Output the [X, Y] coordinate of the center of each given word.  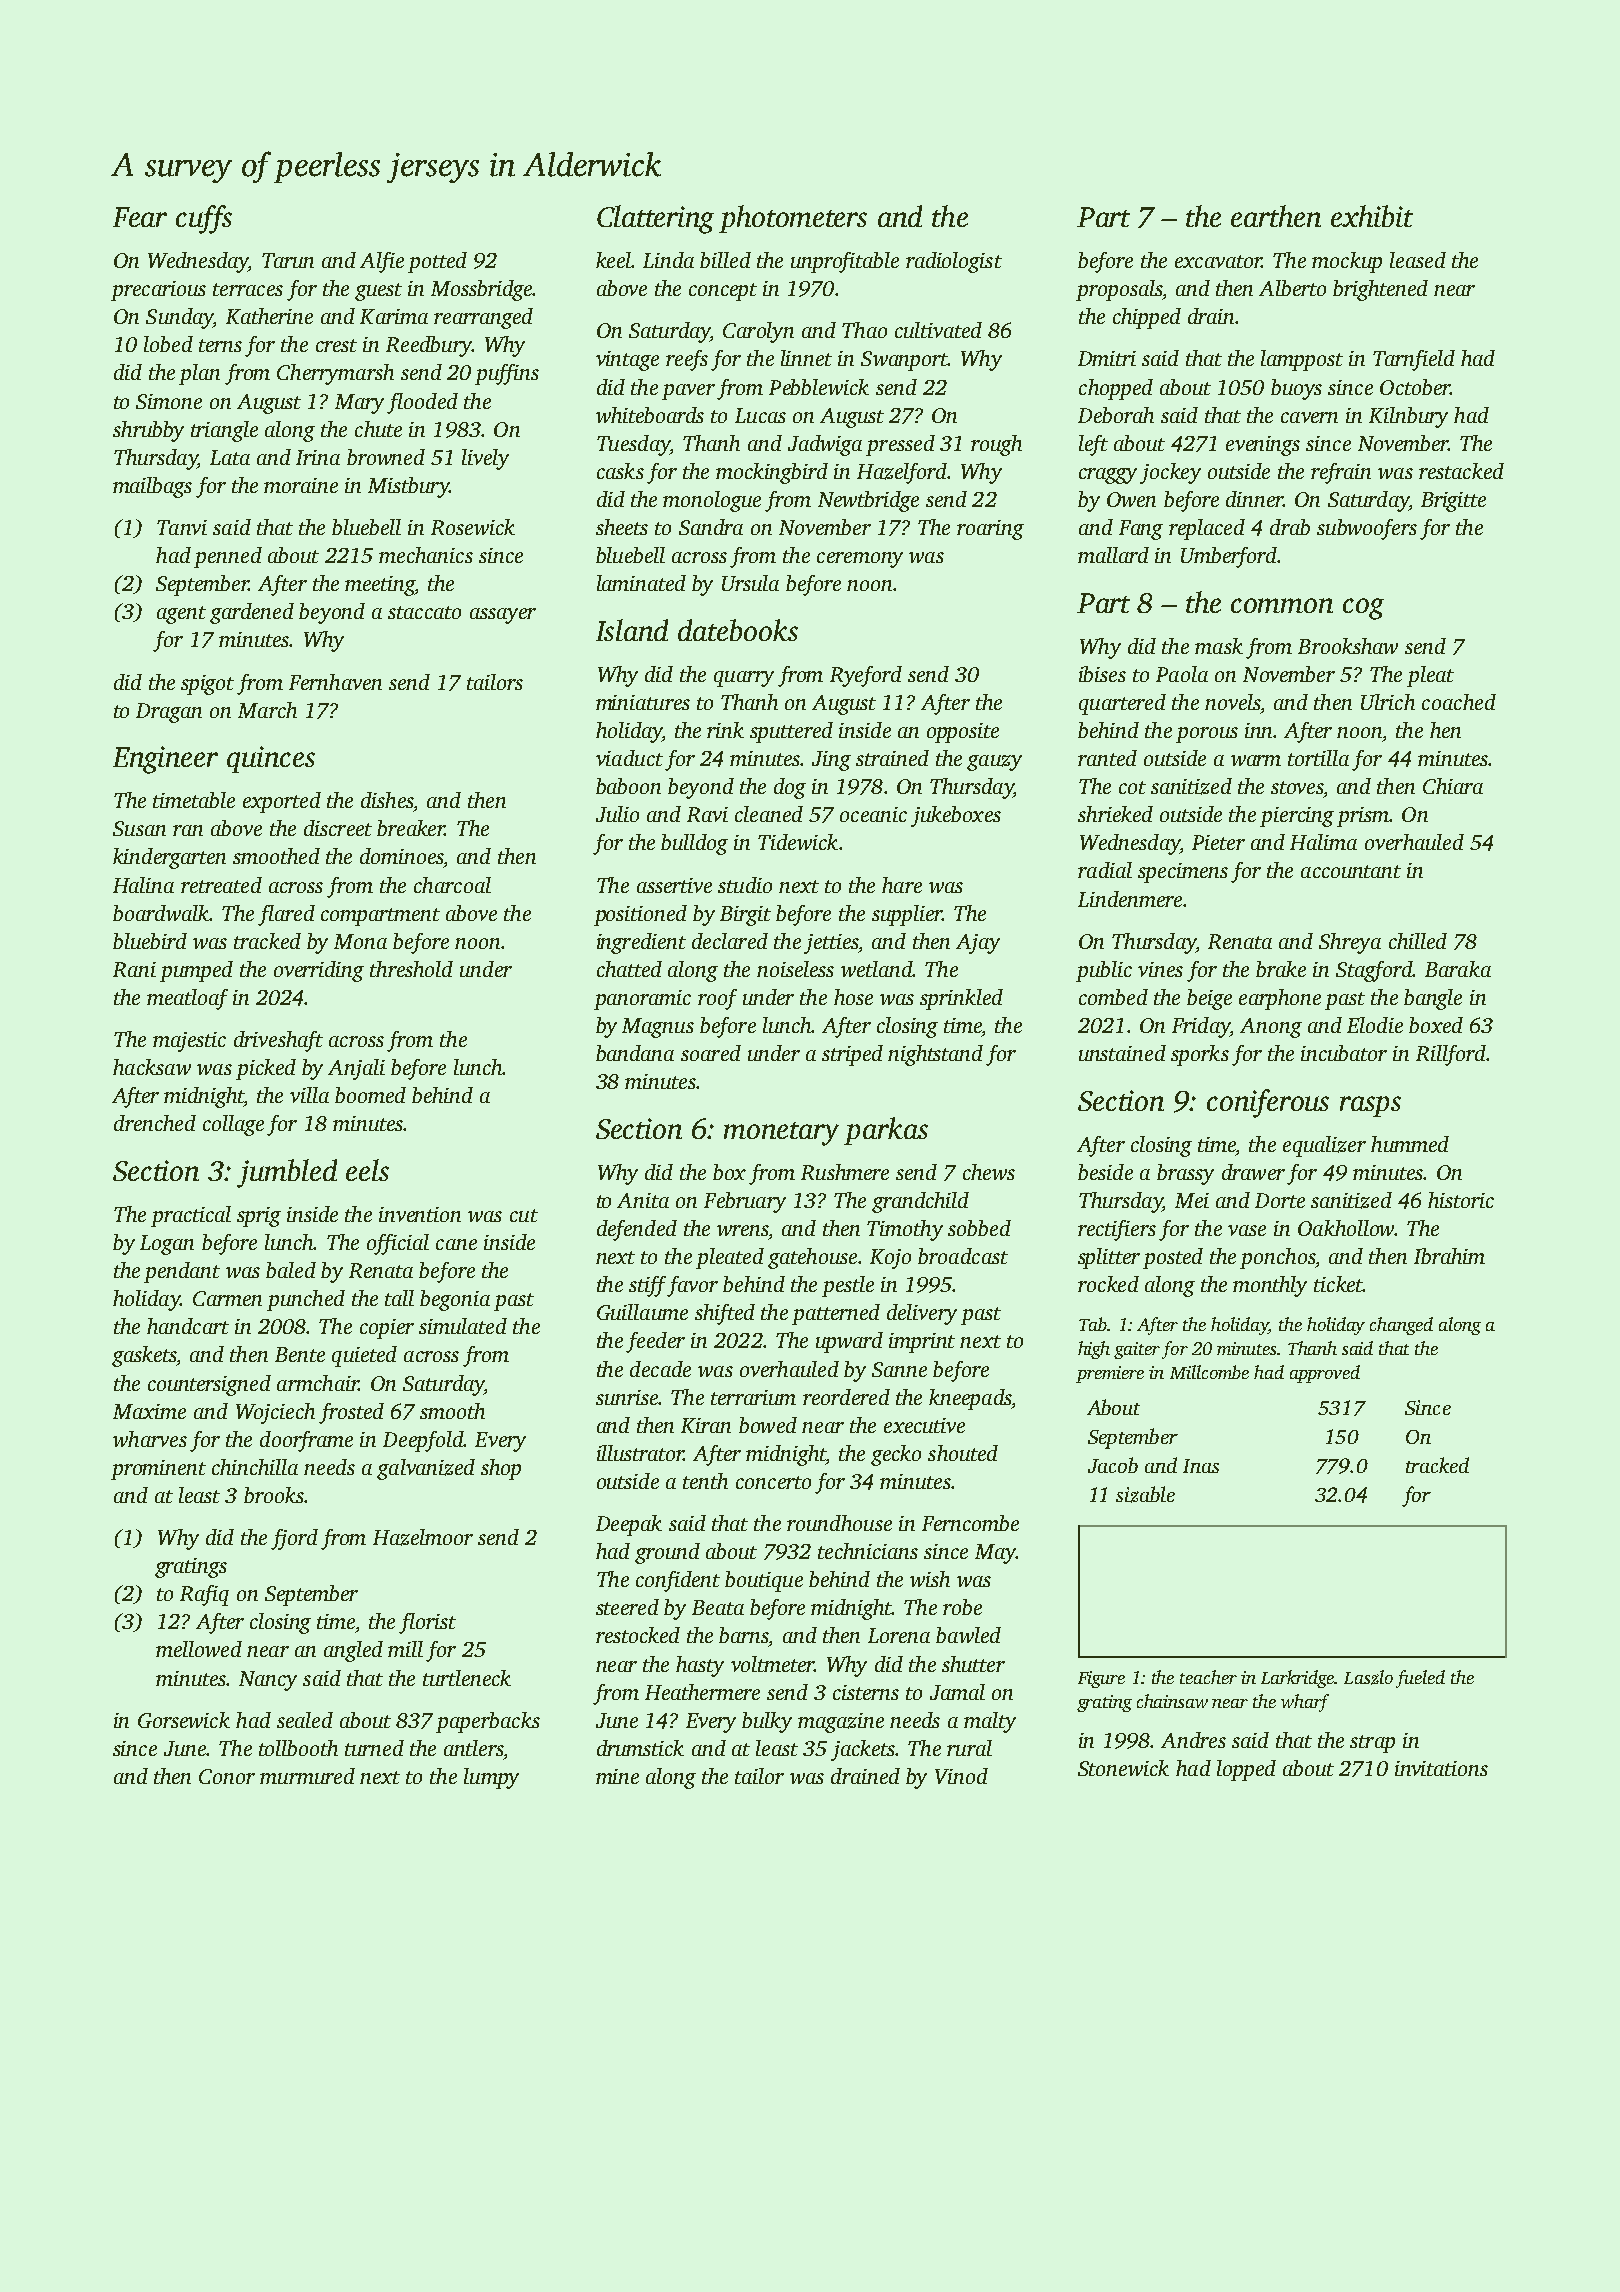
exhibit [1372, 216]
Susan [139, 828]
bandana [635, 1053]
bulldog [694, 844]
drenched [155, 1123]
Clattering [655, 219]
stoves [1297, 787]
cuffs [204, 219]
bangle [1433, 999]
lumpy [491, 1778]
